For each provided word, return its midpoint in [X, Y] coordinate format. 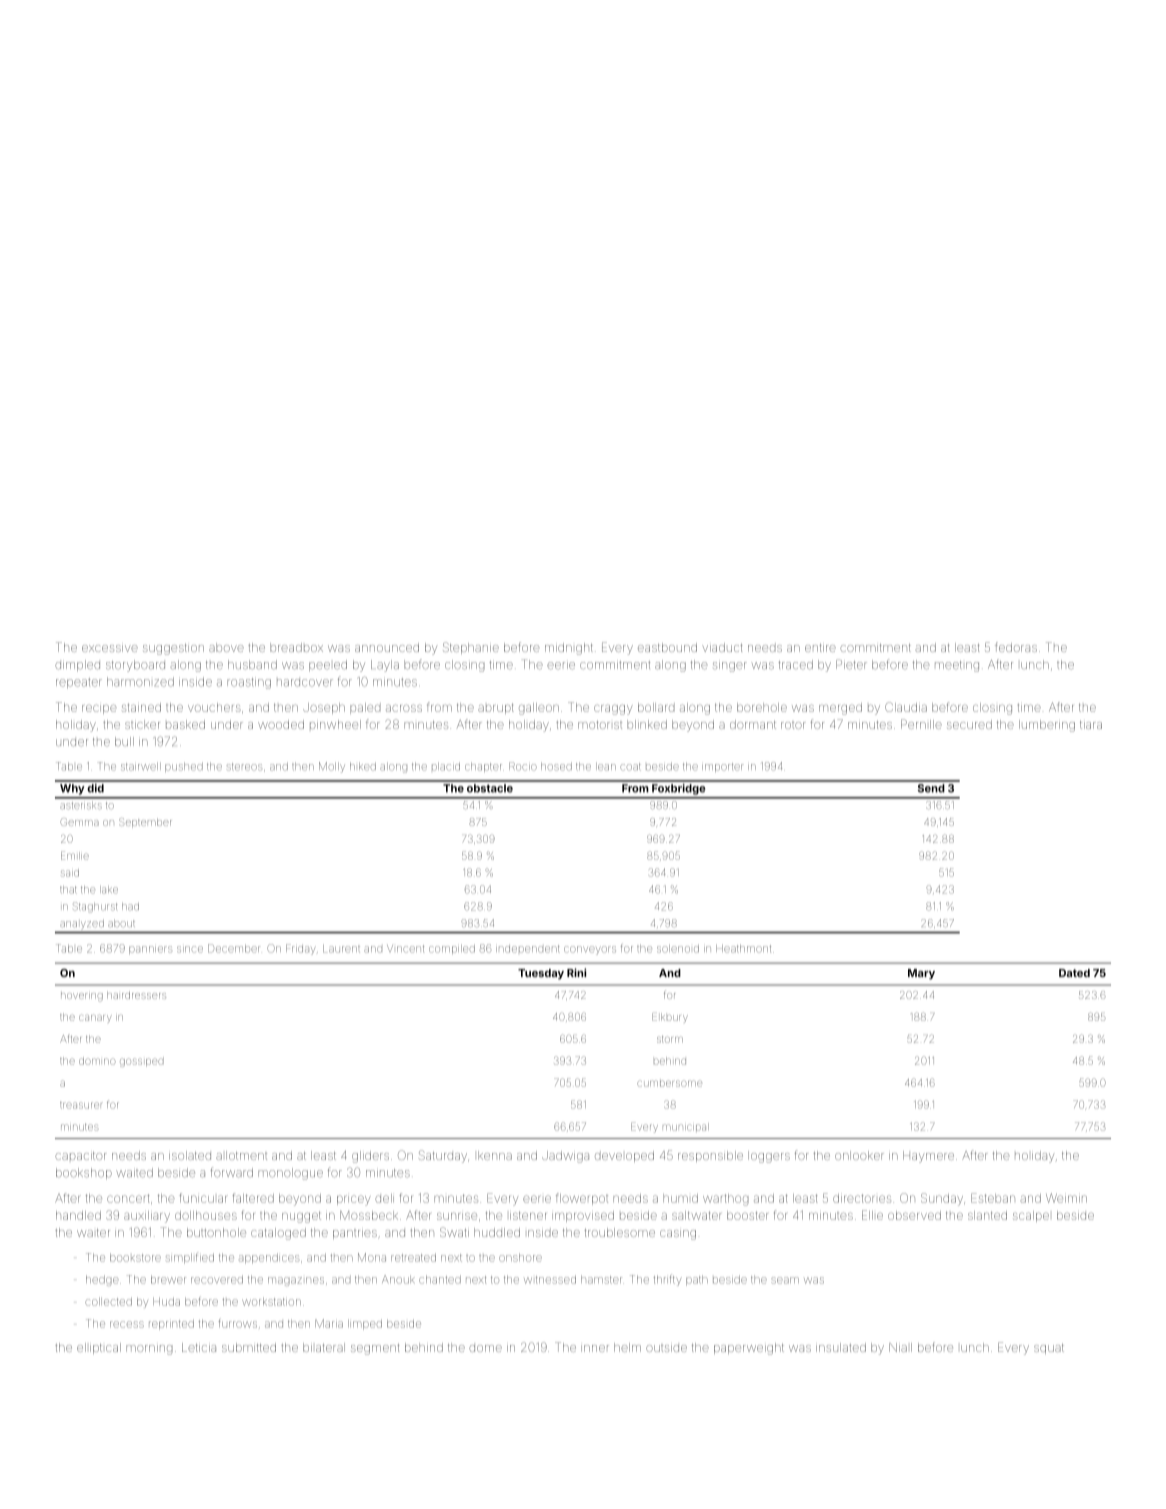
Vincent [405, 949]
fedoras [1016, 647]
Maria [329, 1323]
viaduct [722, 647]
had [130, 907]
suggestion [173, 649]
